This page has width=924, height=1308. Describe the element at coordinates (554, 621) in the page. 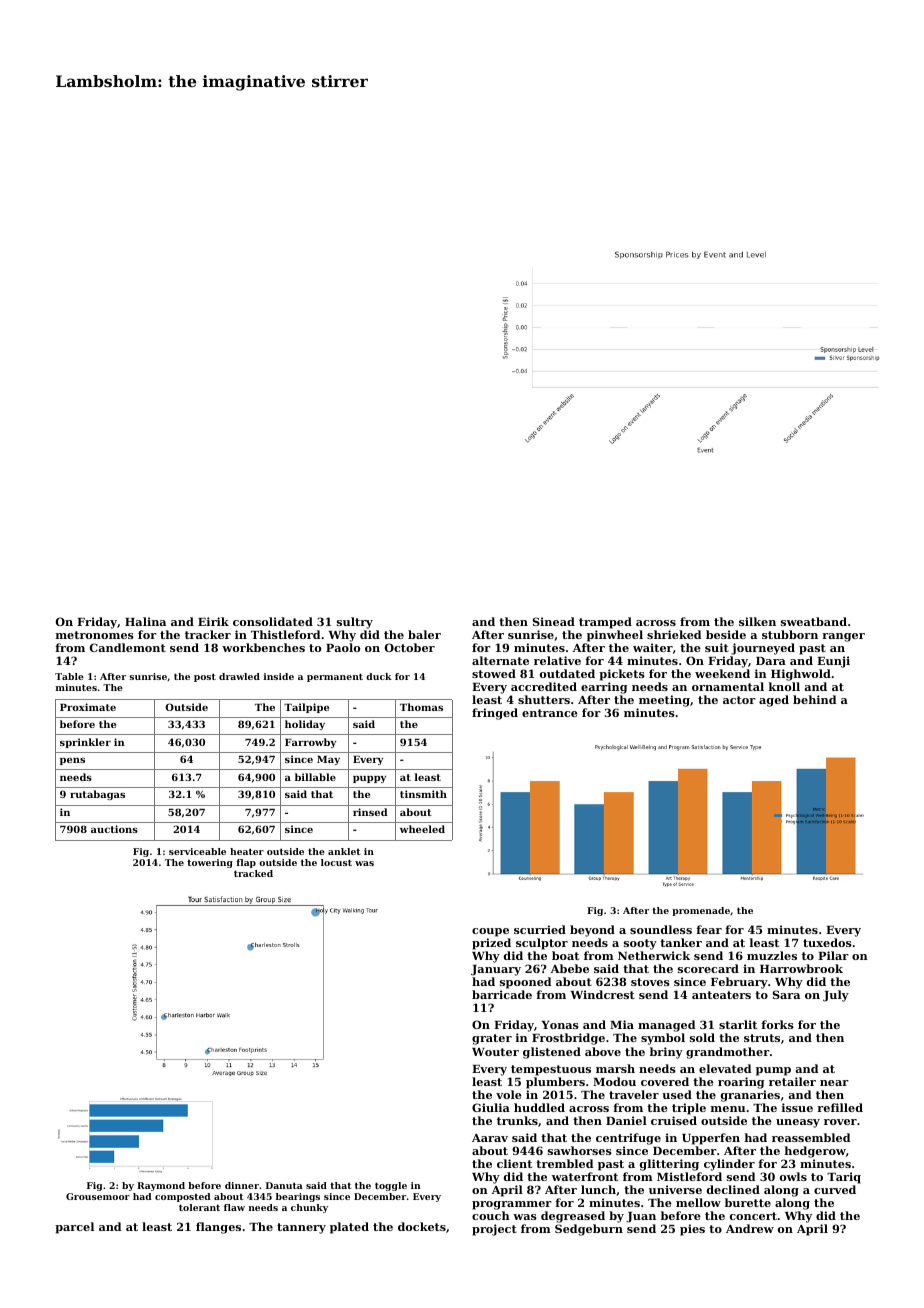

I see `Sinead` at that location.
